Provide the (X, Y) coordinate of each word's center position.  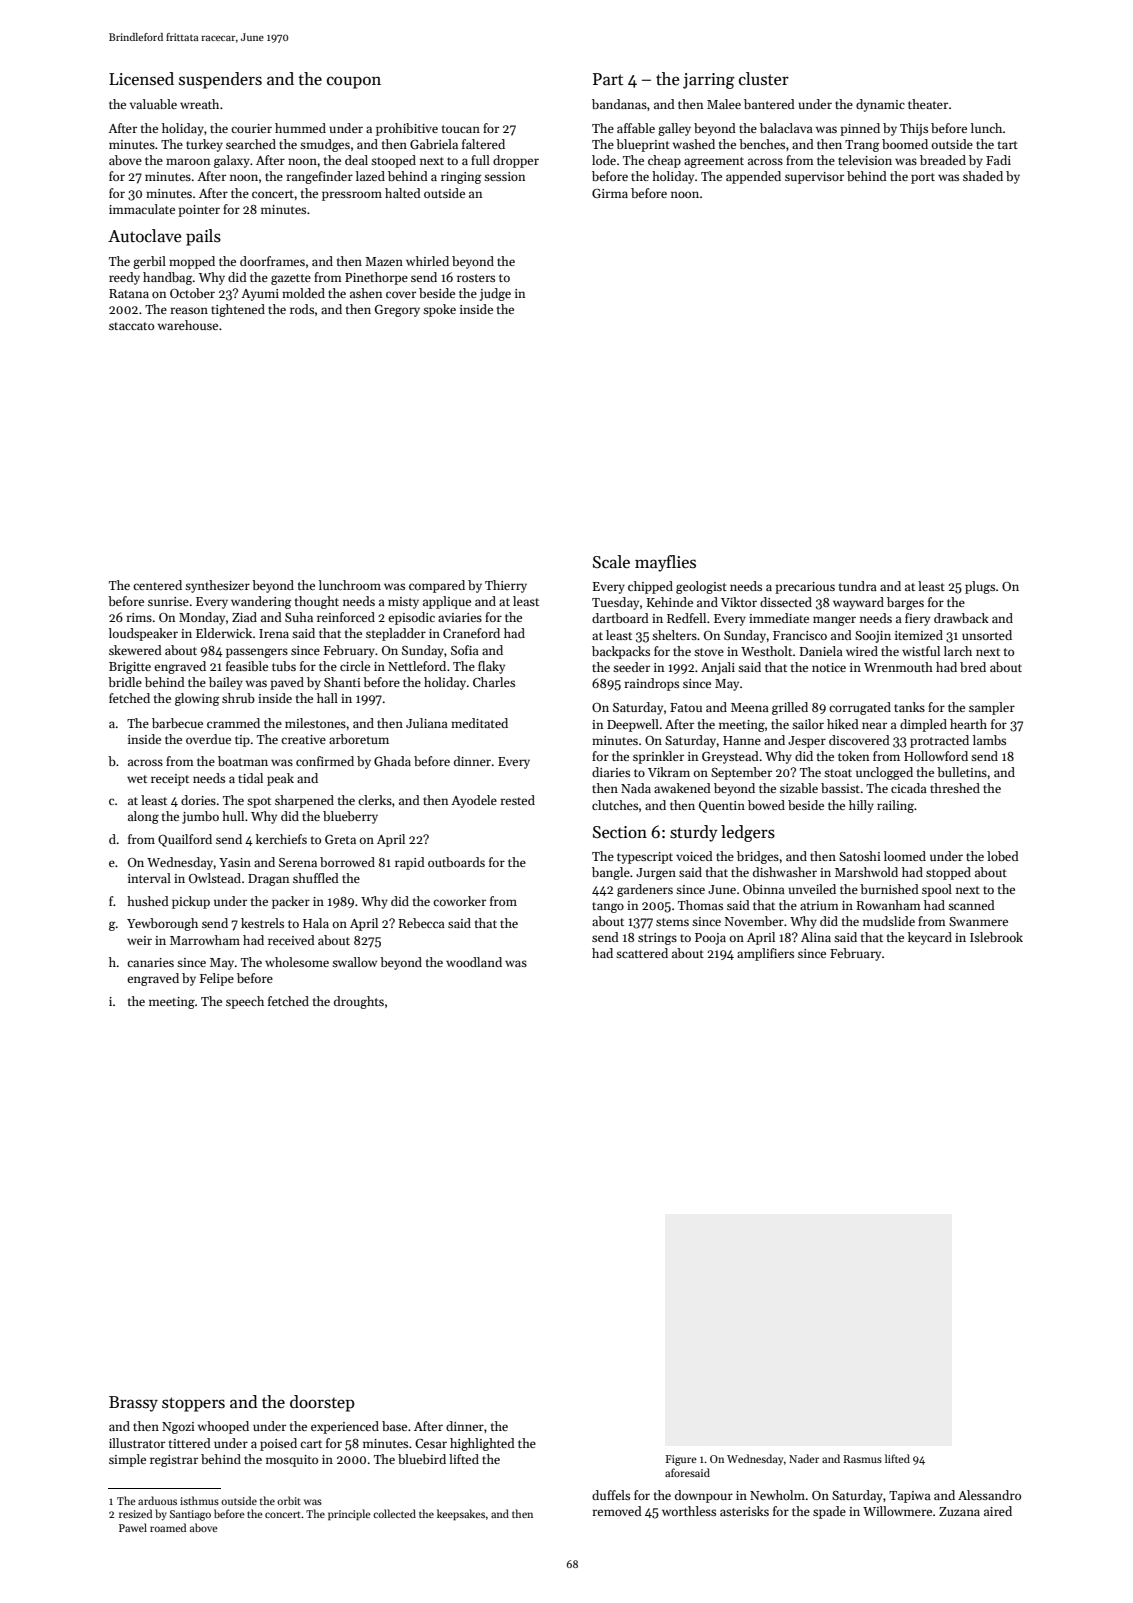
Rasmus (862, 1459)
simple (127, 1460)
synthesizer (217, 586)
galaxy (232, 161)
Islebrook (996, 937)
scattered (642, 953)
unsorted (987, 635)
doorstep (322, 1403)
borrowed (347, 862)
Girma (610, 193)
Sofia (465, 650)
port (923, 178)
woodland (474, 962)
